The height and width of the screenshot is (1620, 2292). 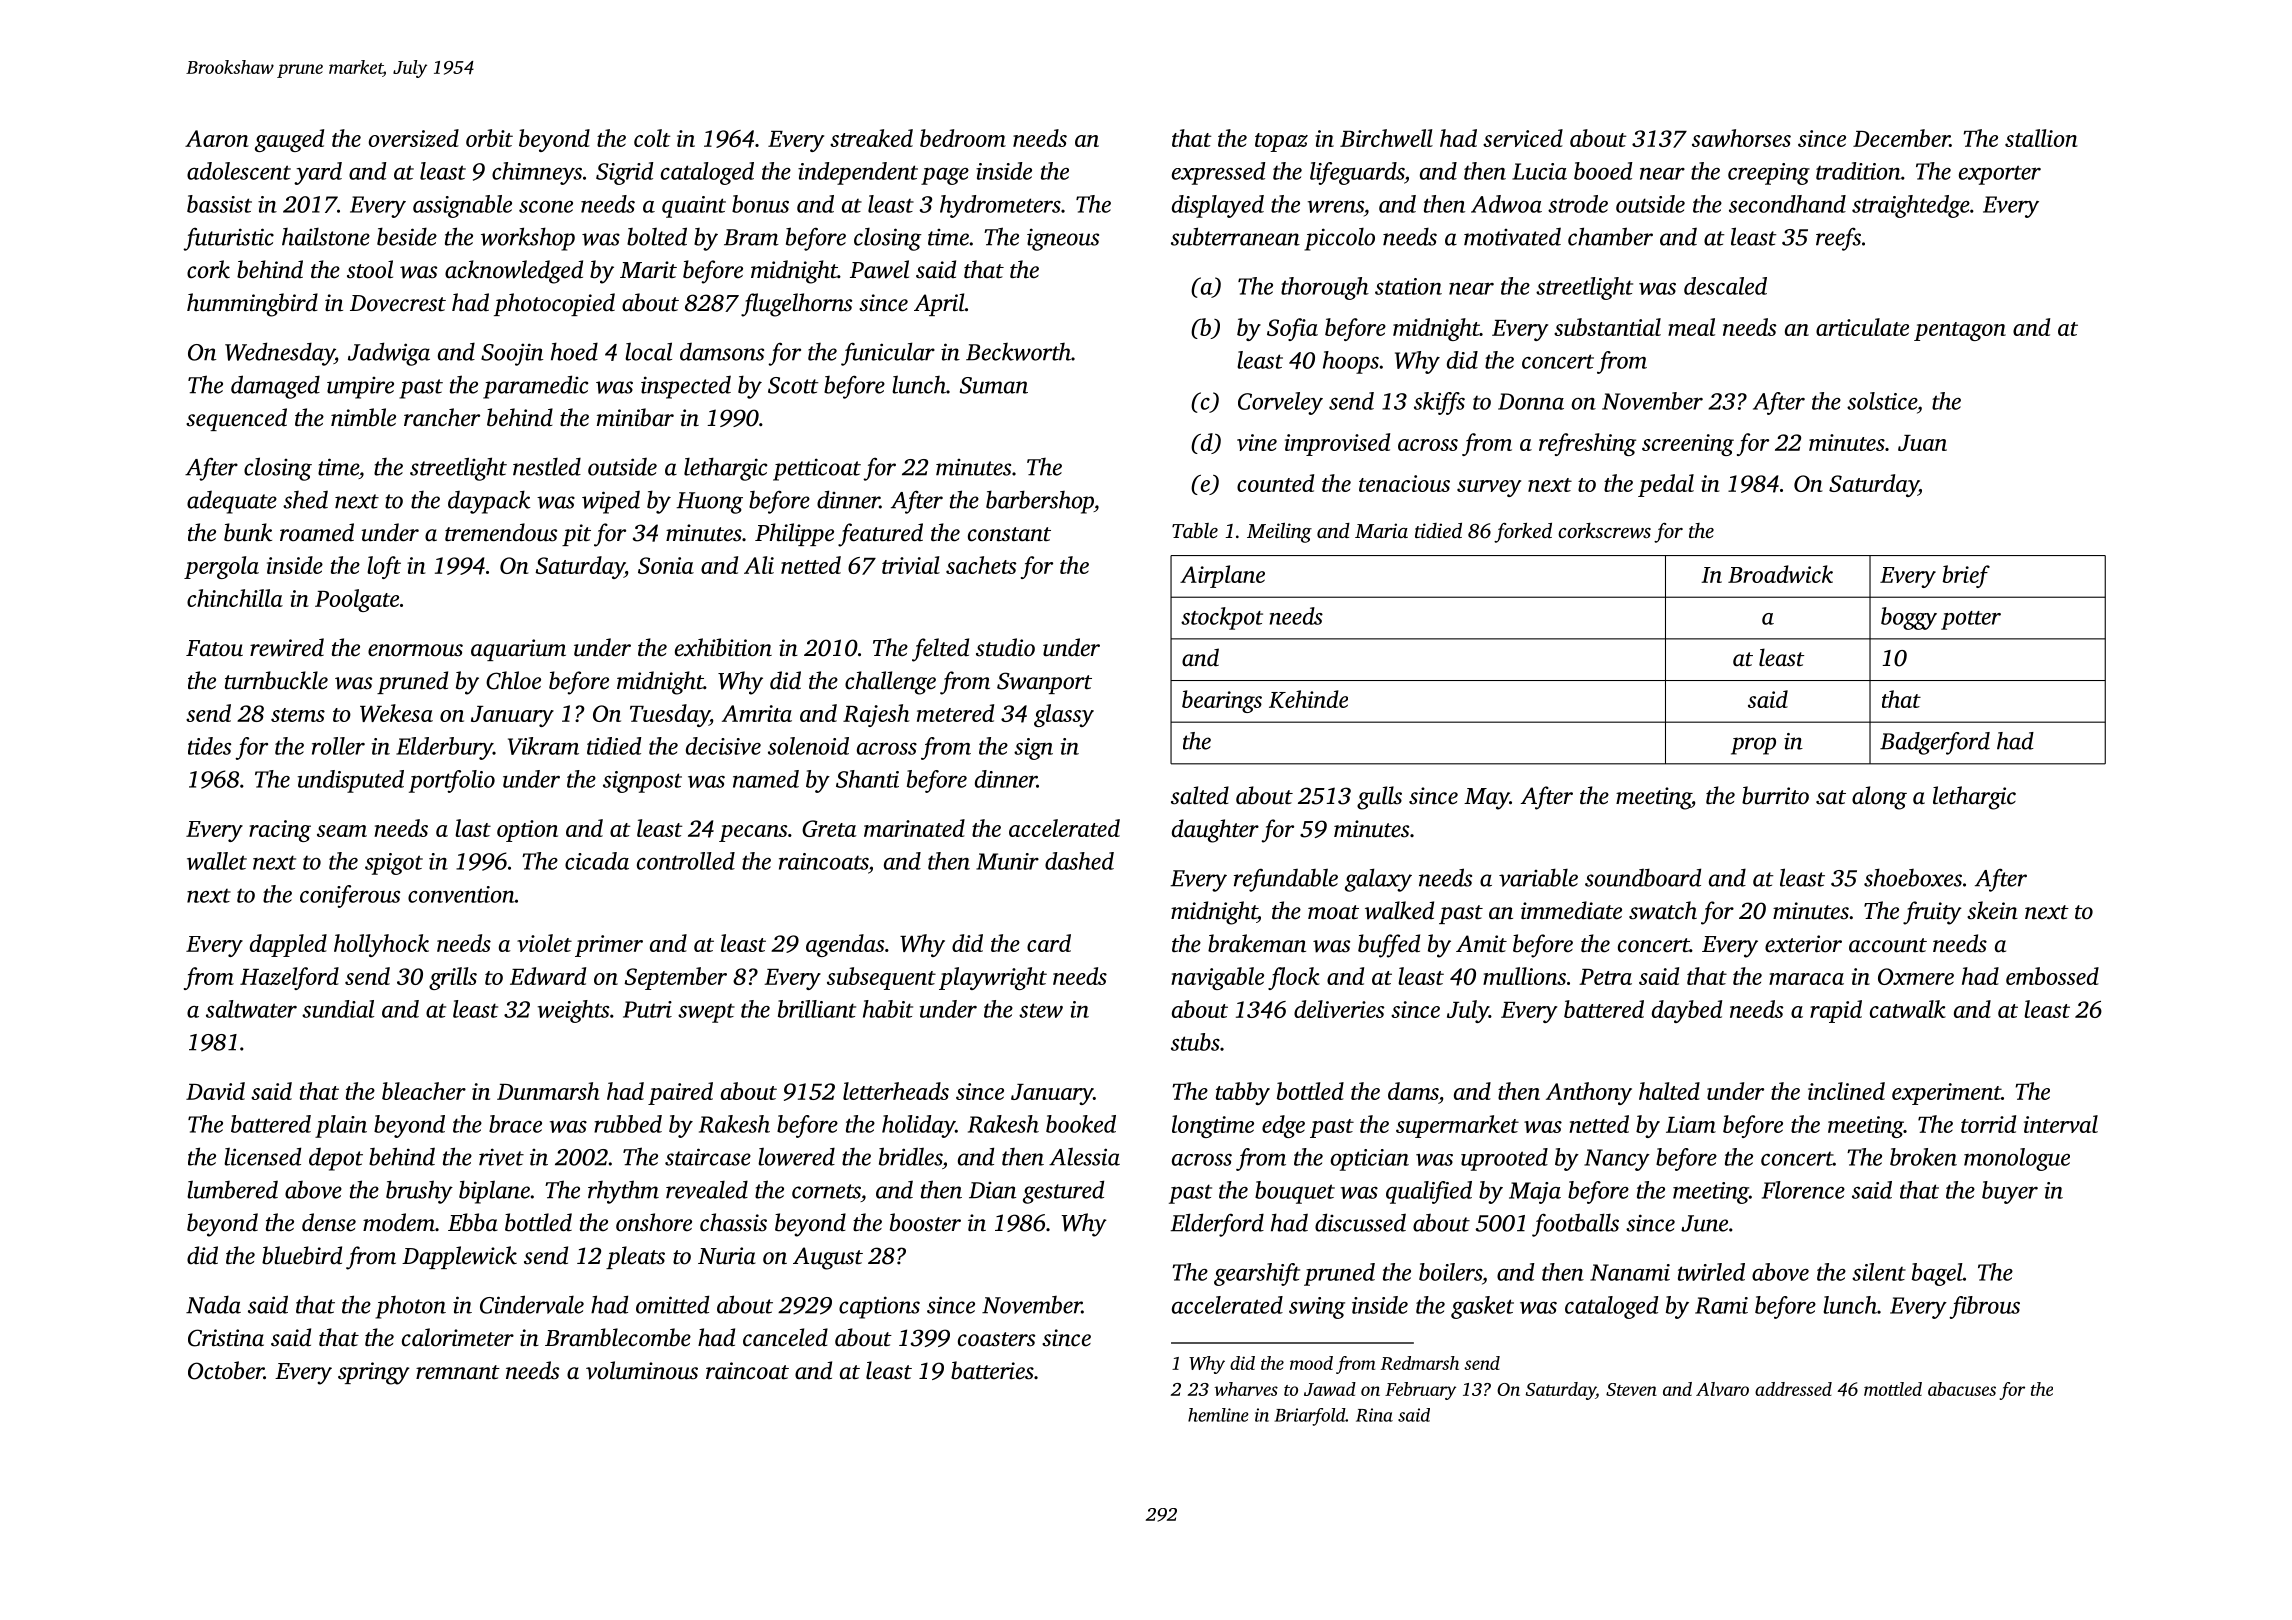 I want to click on springy, so click(x=374, y=1373).
